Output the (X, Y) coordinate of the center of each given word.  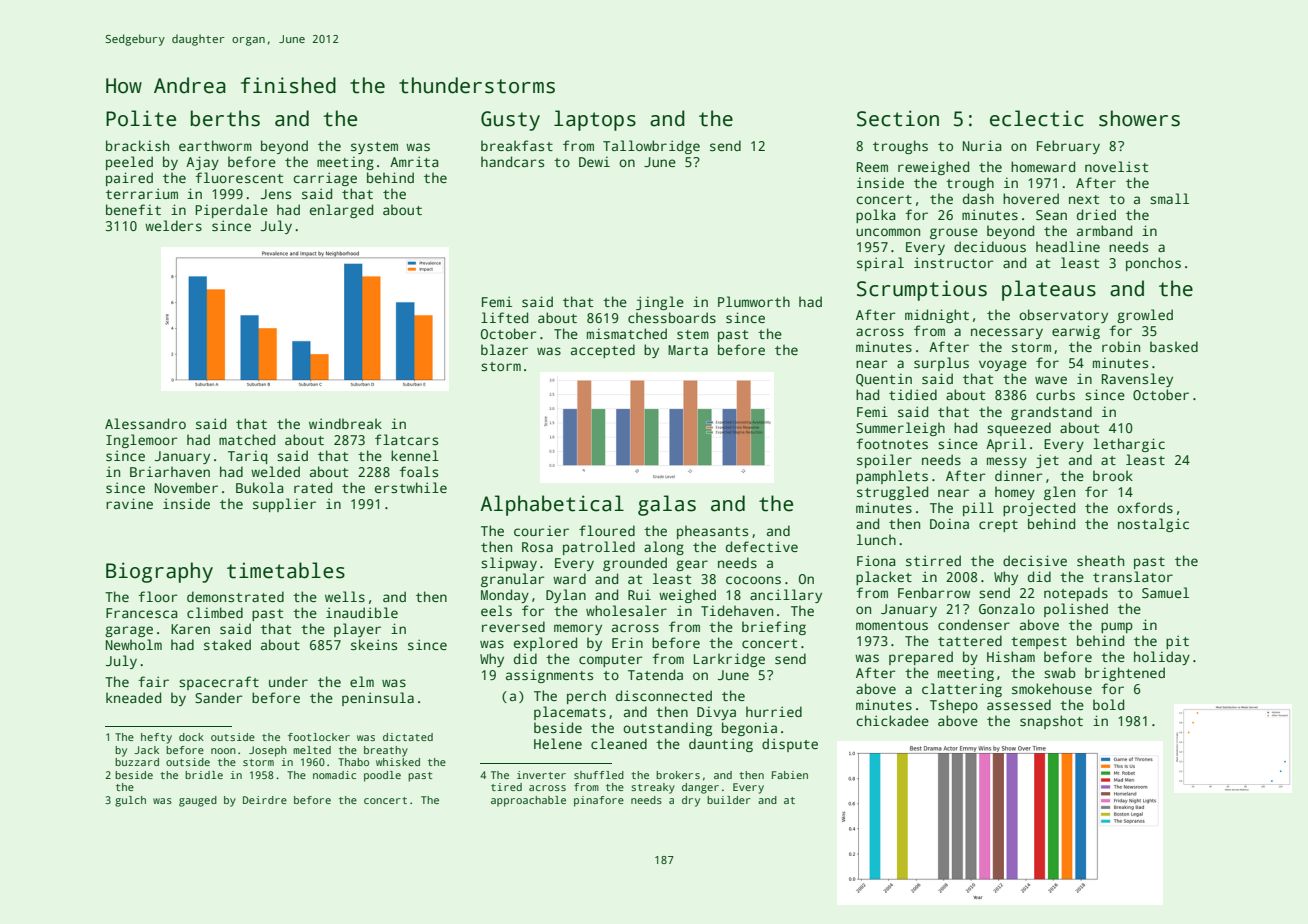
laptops (595, 120)
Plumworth (754, 301)
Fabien (790, 775)
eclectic (1037, 118)
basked (1174, 346)
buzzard (137, 762)
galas (667, 505)
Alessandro (145, 423)
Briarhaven (170, 471)
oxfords (1145, 507)
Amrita (414, 161)
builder (729, 800)
